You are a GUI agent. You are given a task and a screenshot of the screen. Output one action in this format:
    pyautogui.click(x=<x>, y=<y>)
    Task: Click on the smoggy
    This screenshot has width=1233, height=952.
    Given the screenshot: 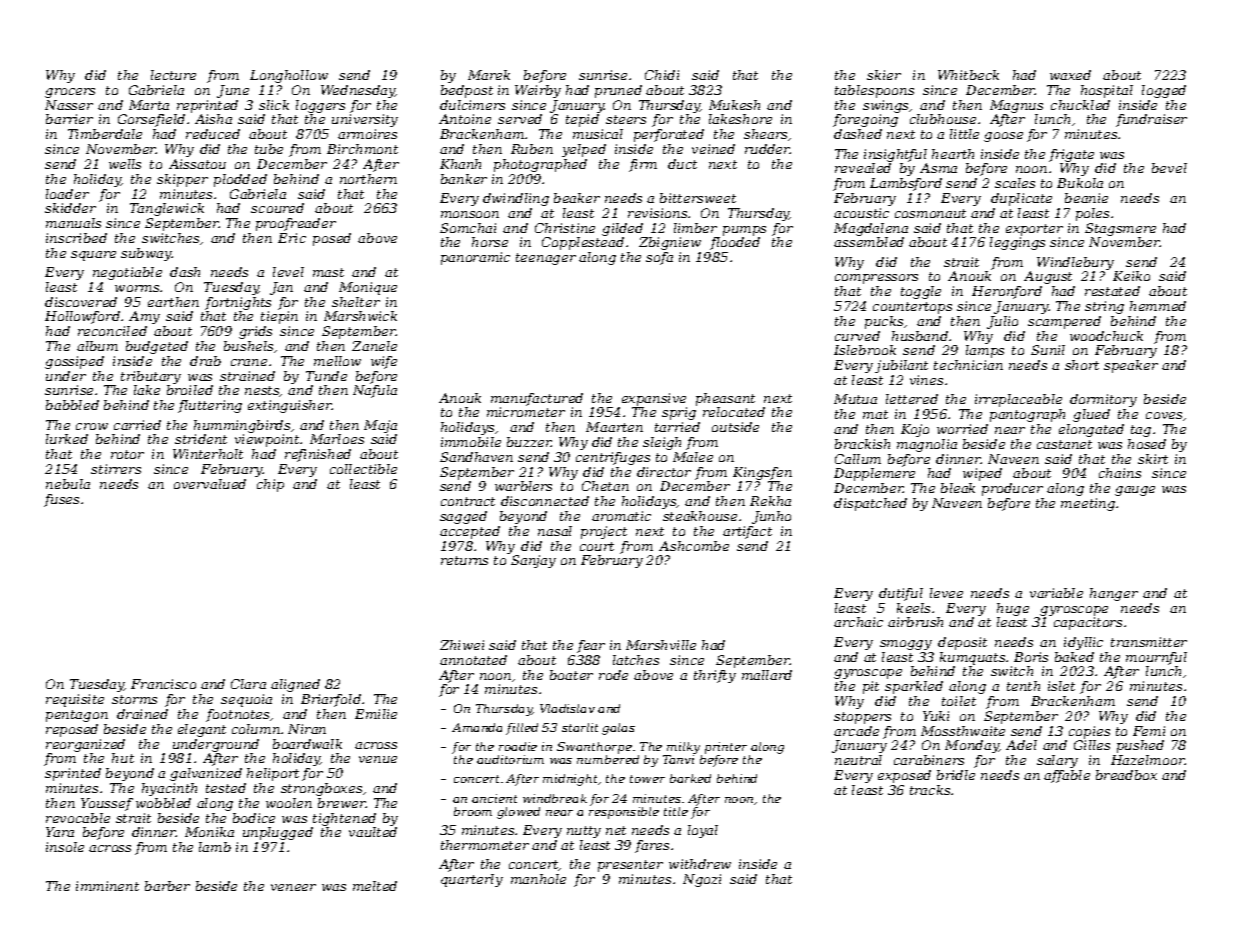 What is the action you would take?
    pyautogui.click(x=906, y=645)
